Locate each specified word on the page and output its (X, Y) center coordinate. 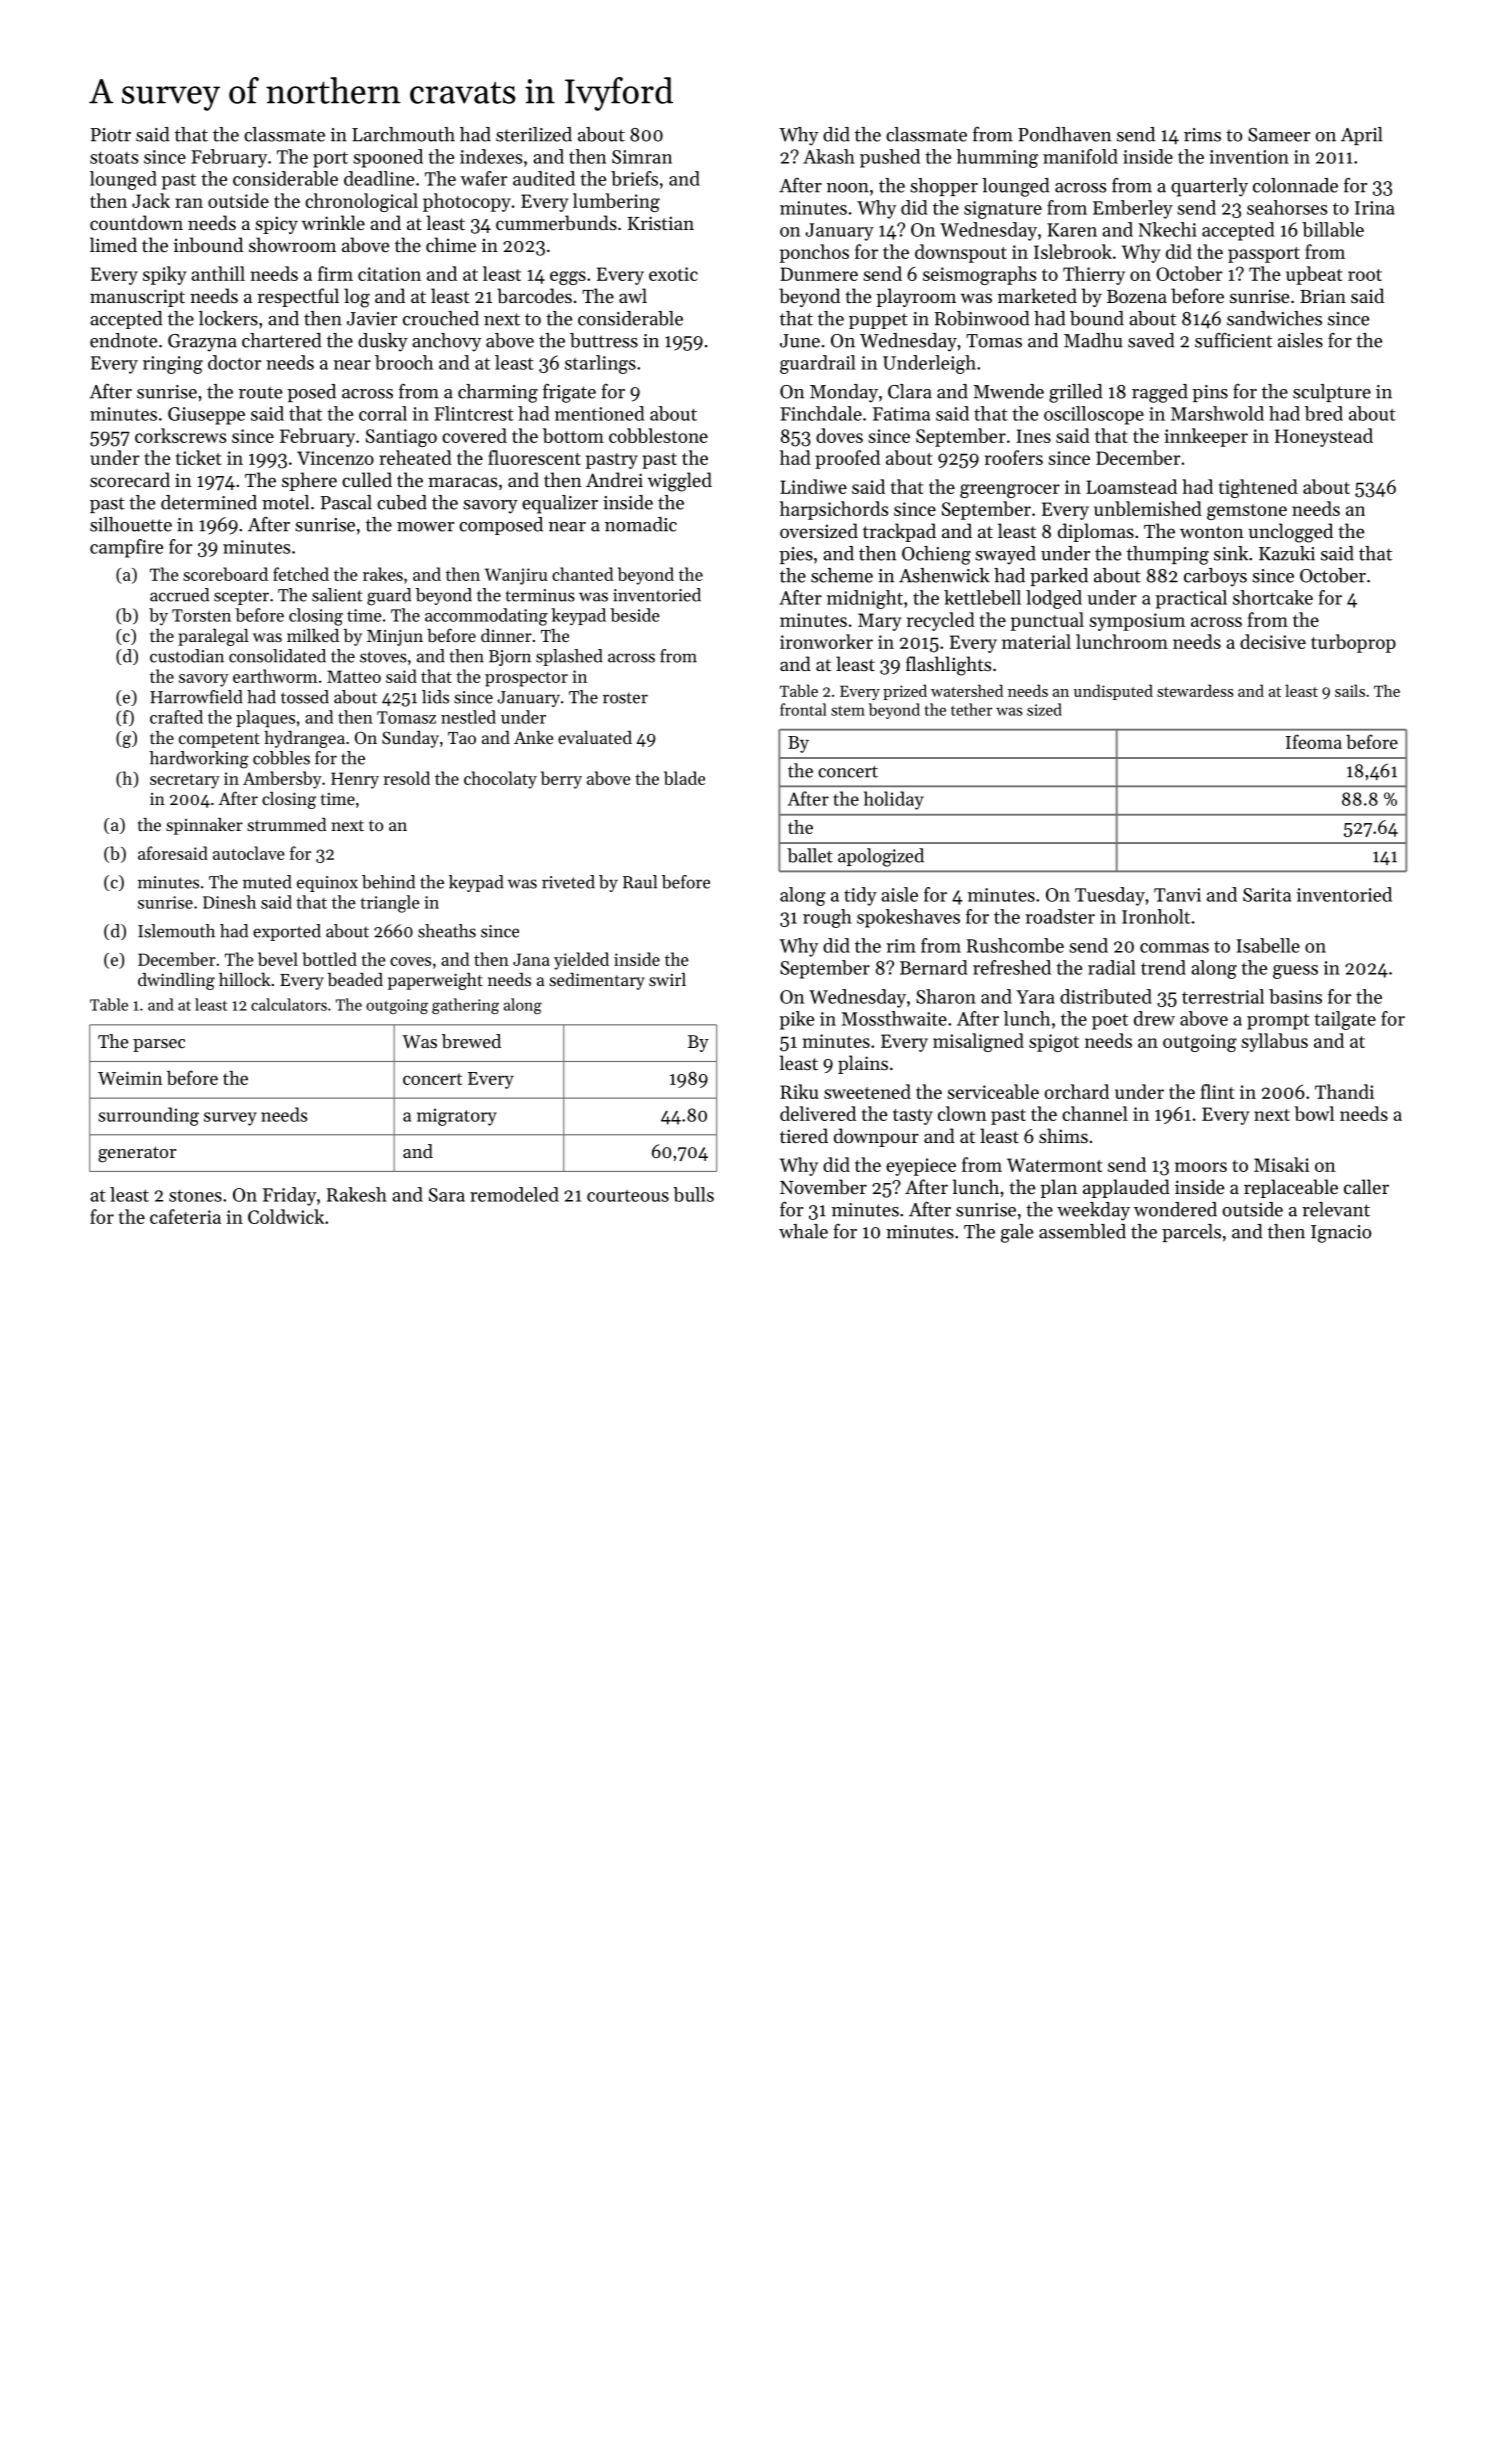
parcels (1191, 1233)
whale (803, 1231)
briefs (634, 178)
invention (1249, 157)
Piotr (111, 135)
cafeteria (185, 1216)
